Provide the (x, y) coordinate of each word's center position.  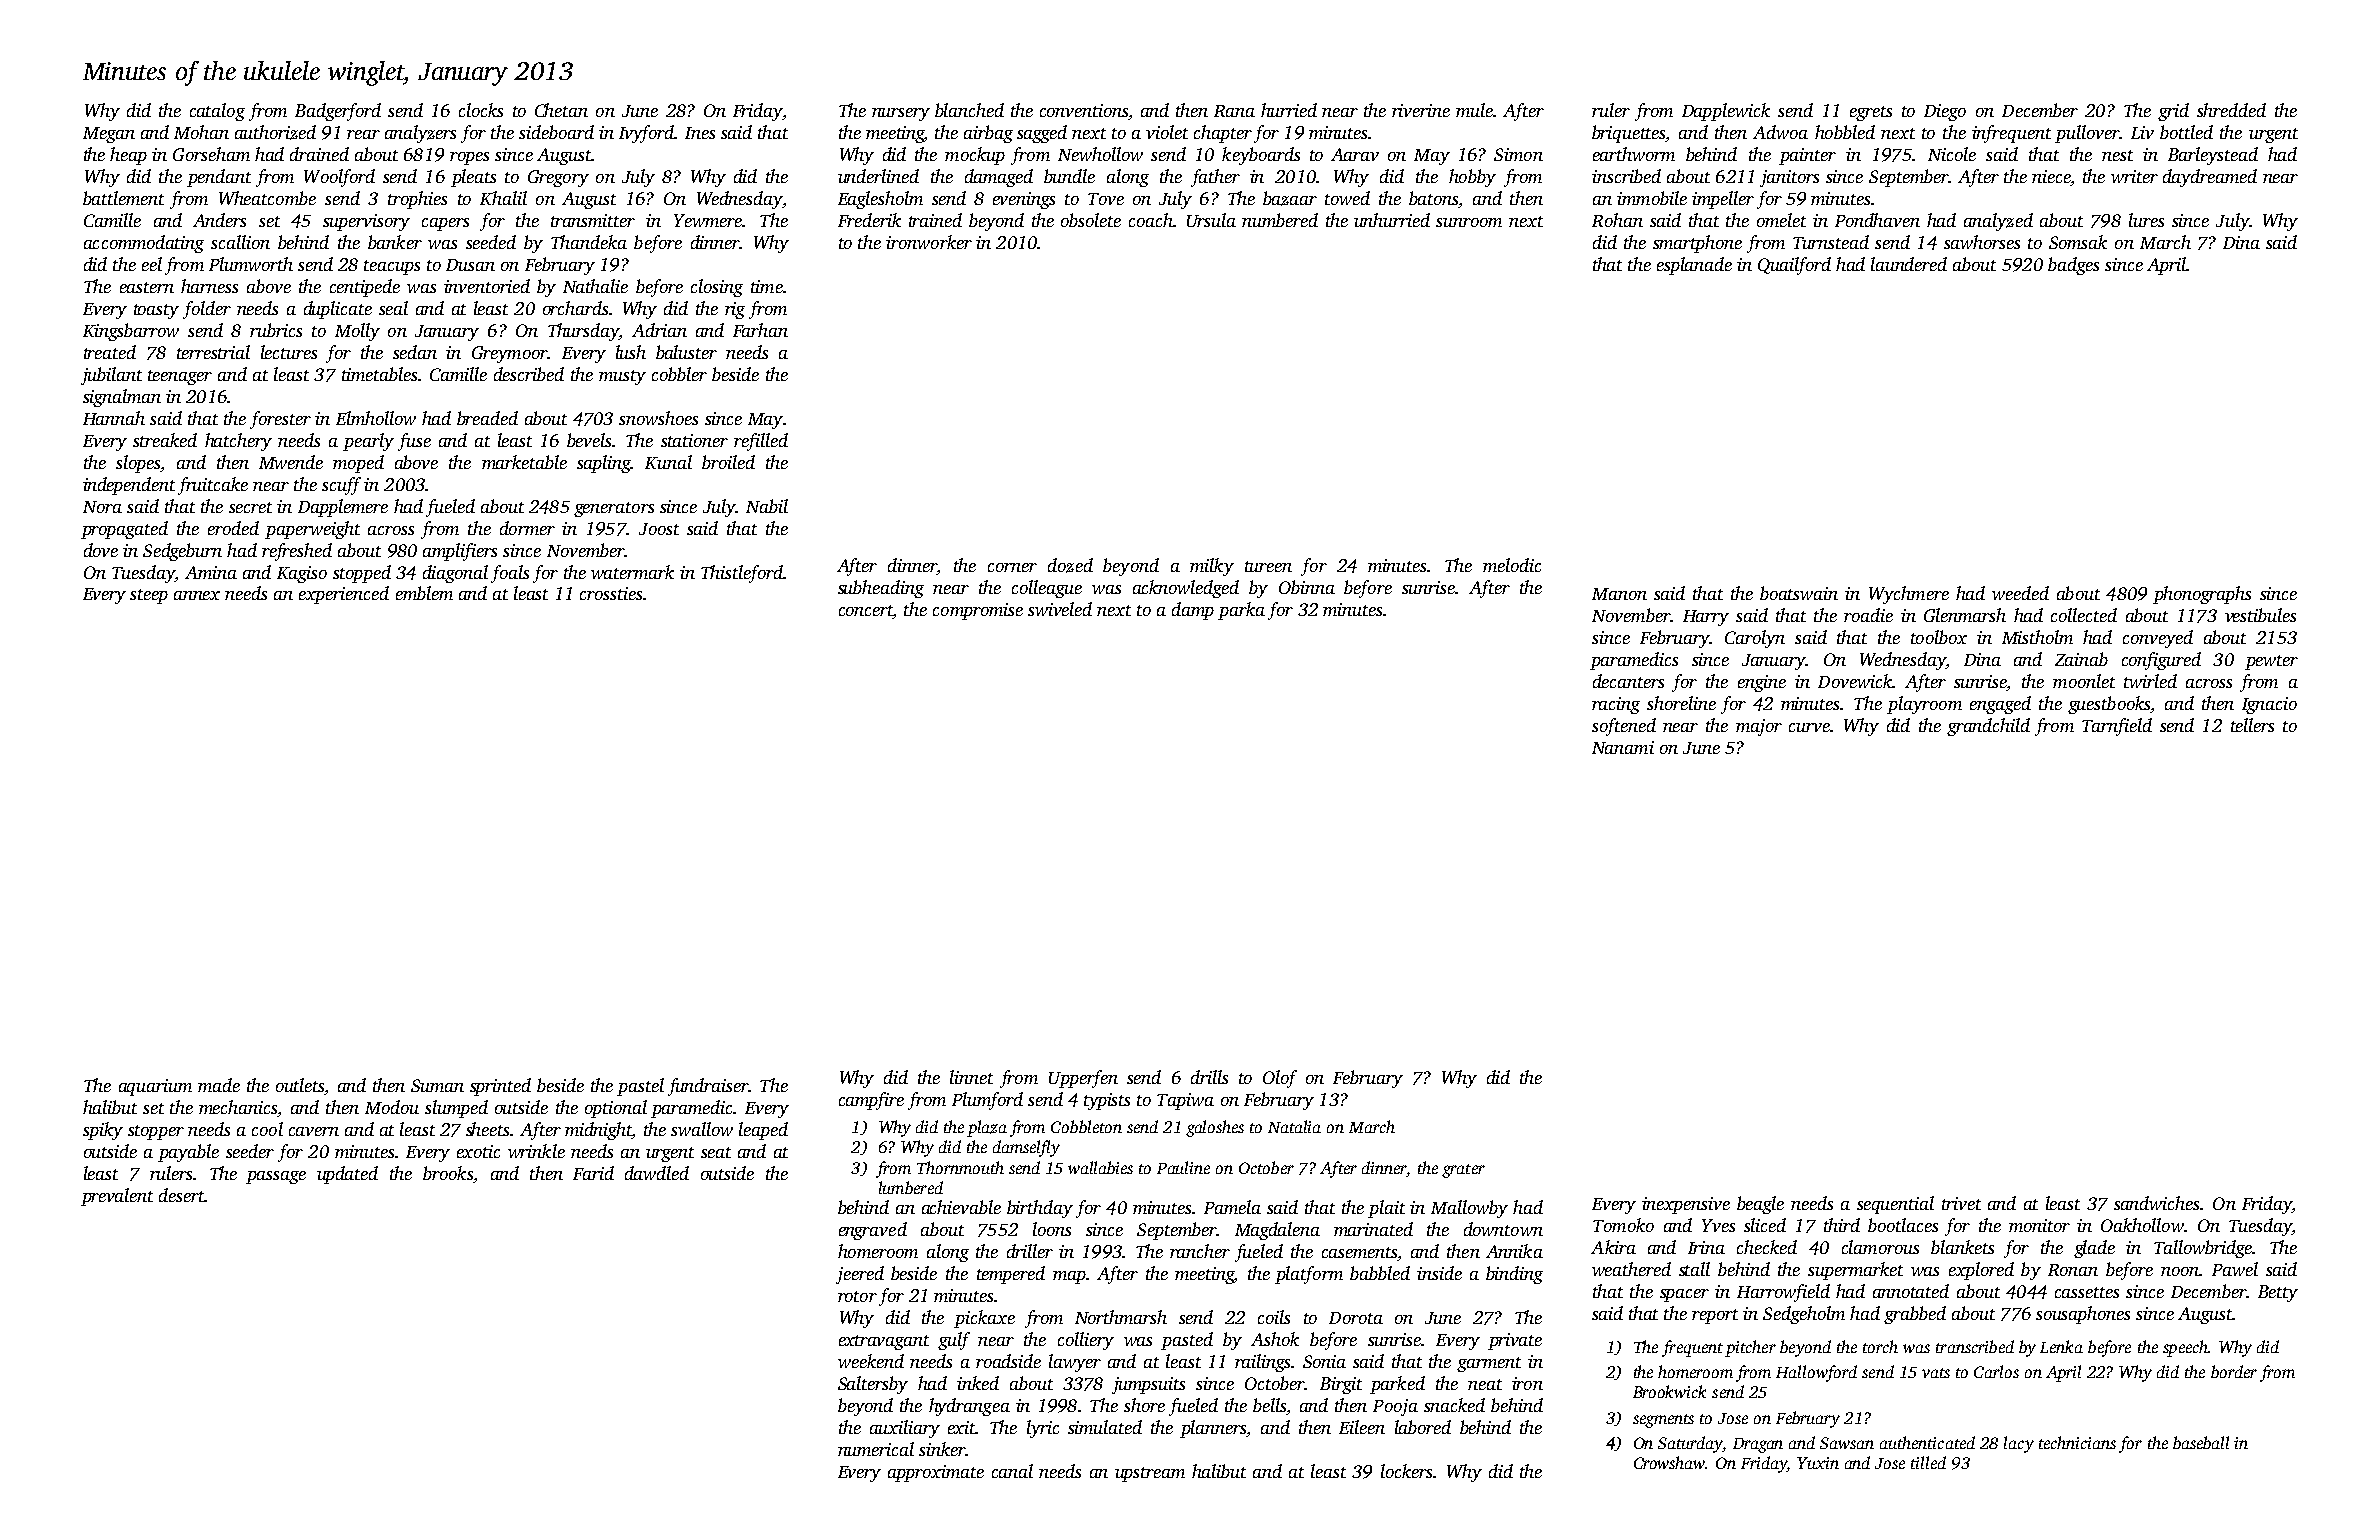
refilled (761, 442)
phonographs (2202, 595)
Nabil (767, 506)
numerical (876, 1449)
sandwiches (2156, 1203)
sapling (604, 464)
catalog (217, 112)
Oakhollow (2142, 1225)
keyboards (1261, 156)
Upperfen (1083, 1079)
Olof (1280, 1079)
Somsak (2078, 242)
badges (2073, 266)
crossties (611, 593)
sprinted (500, 1087)
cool (267, 1129)
